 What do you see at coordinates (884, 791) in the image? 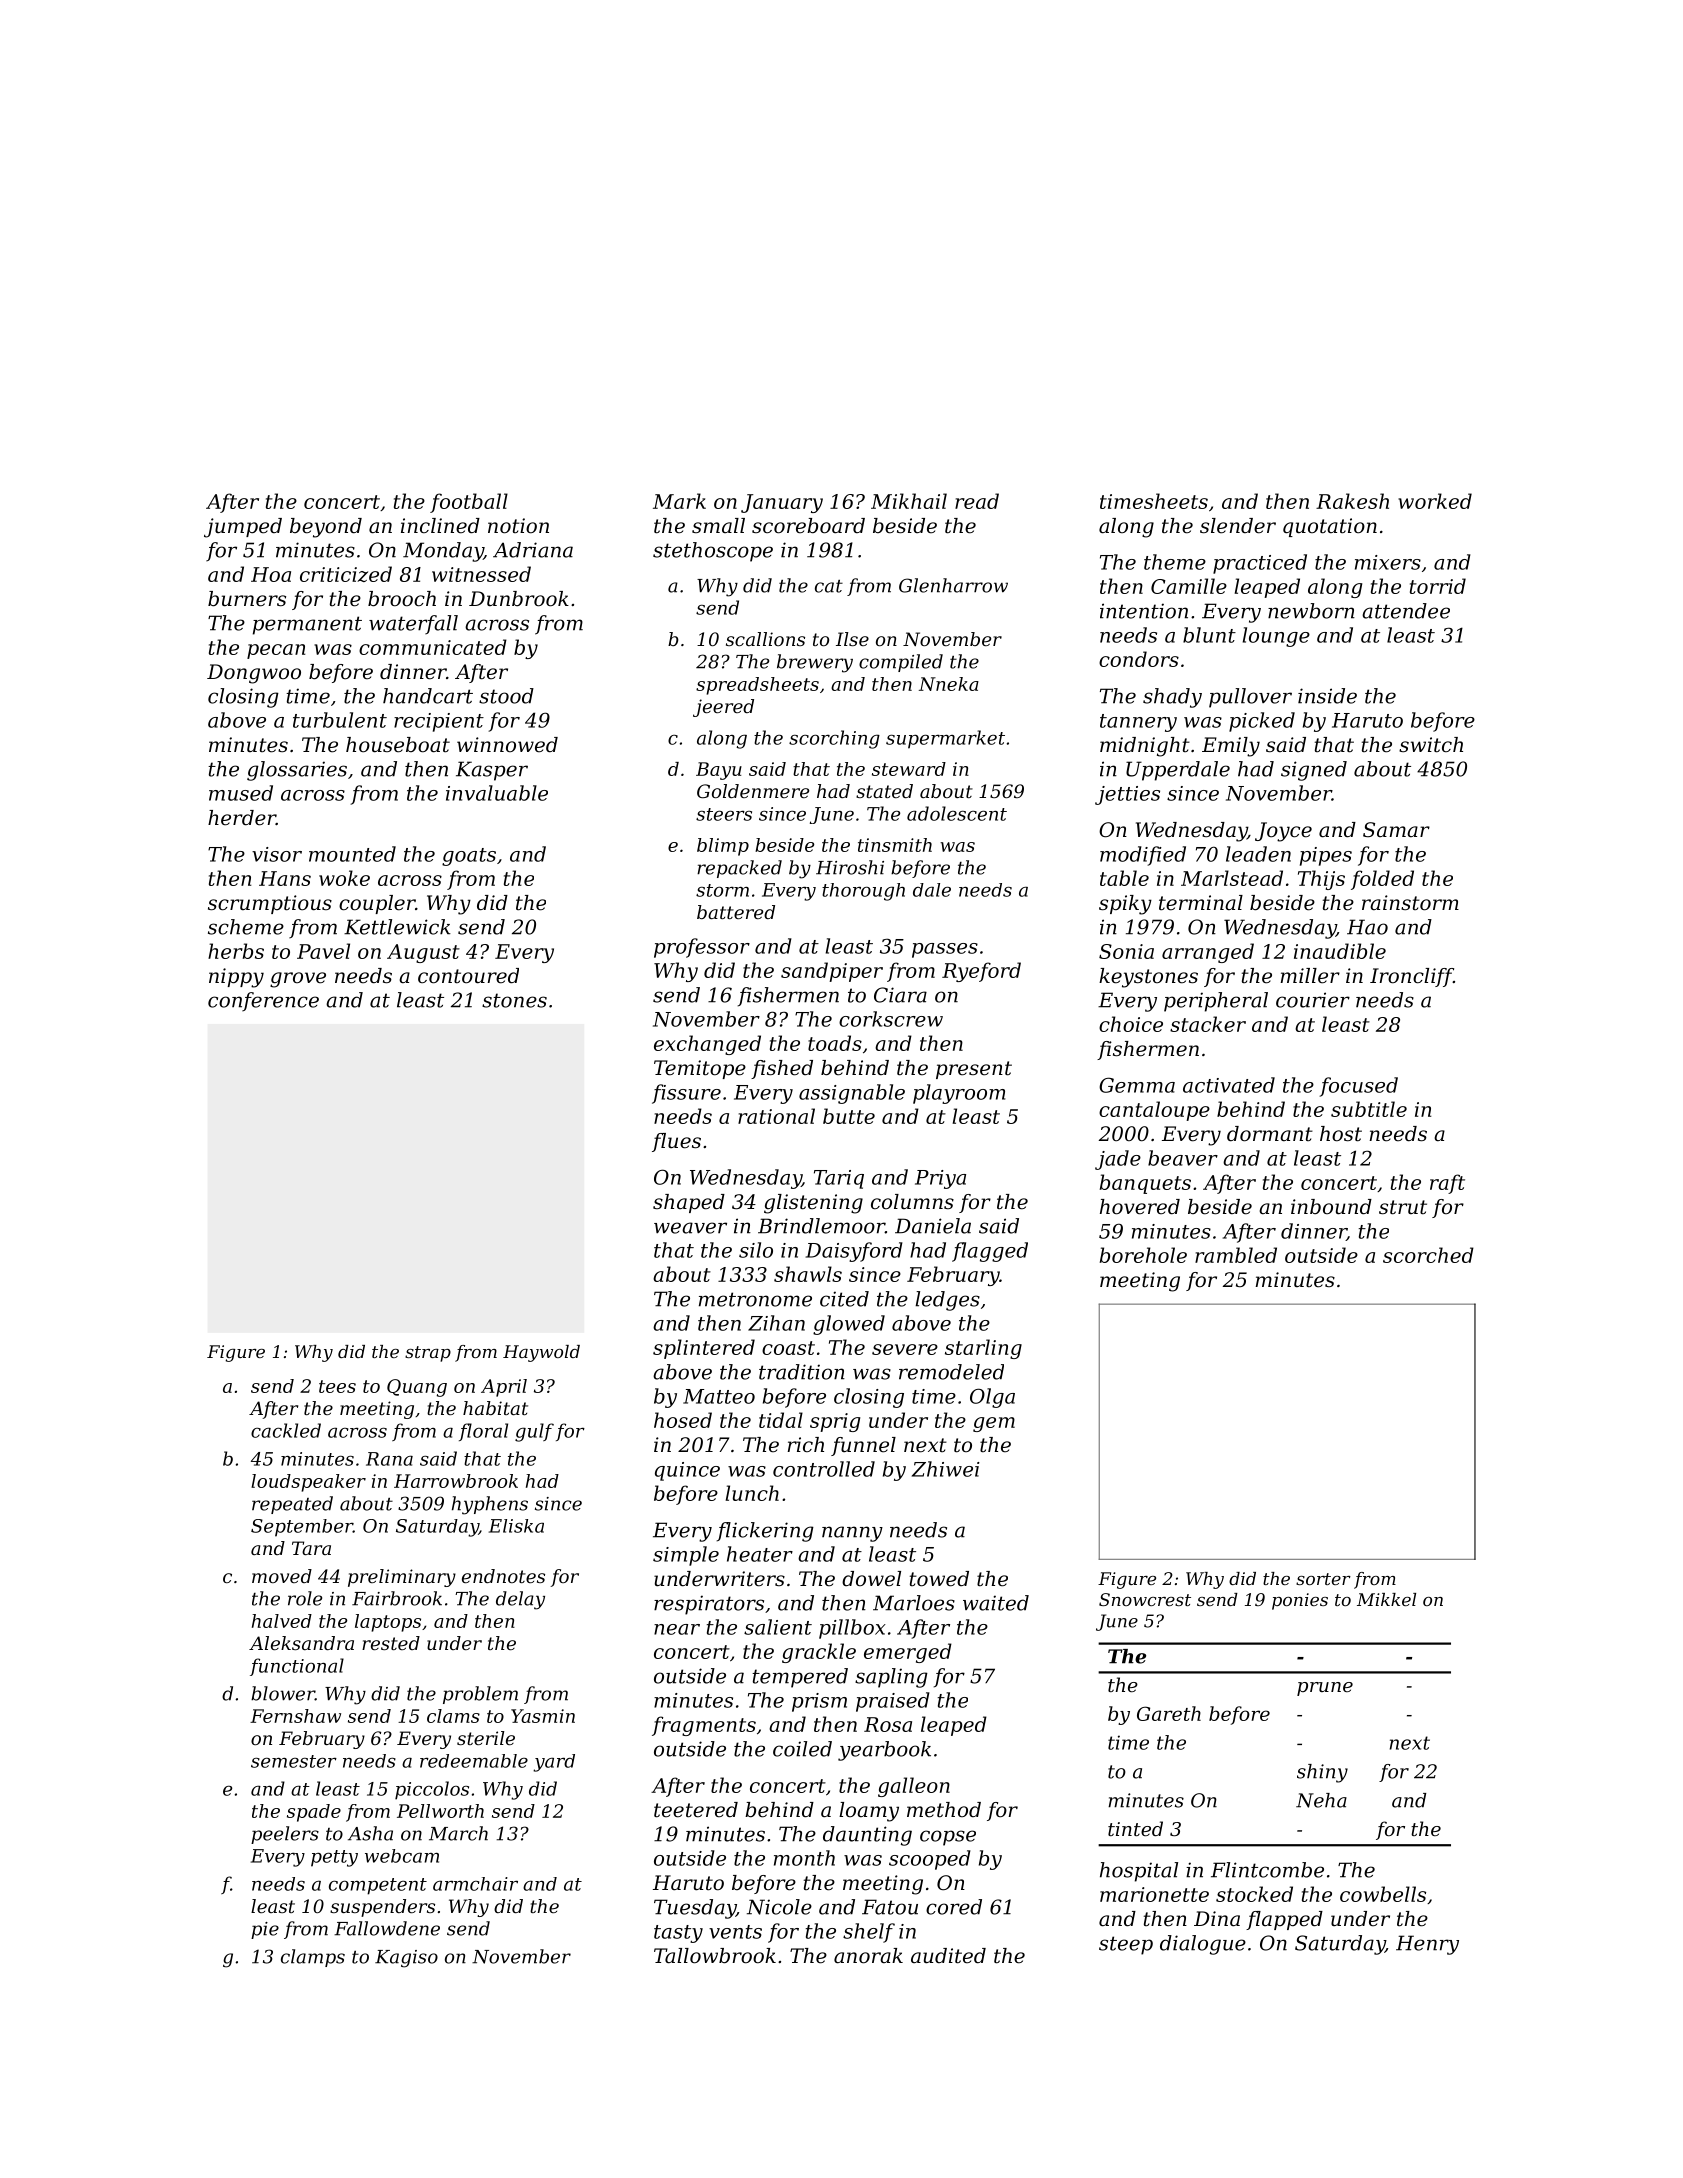
I see `stated` at bounding box center [884, 791].
